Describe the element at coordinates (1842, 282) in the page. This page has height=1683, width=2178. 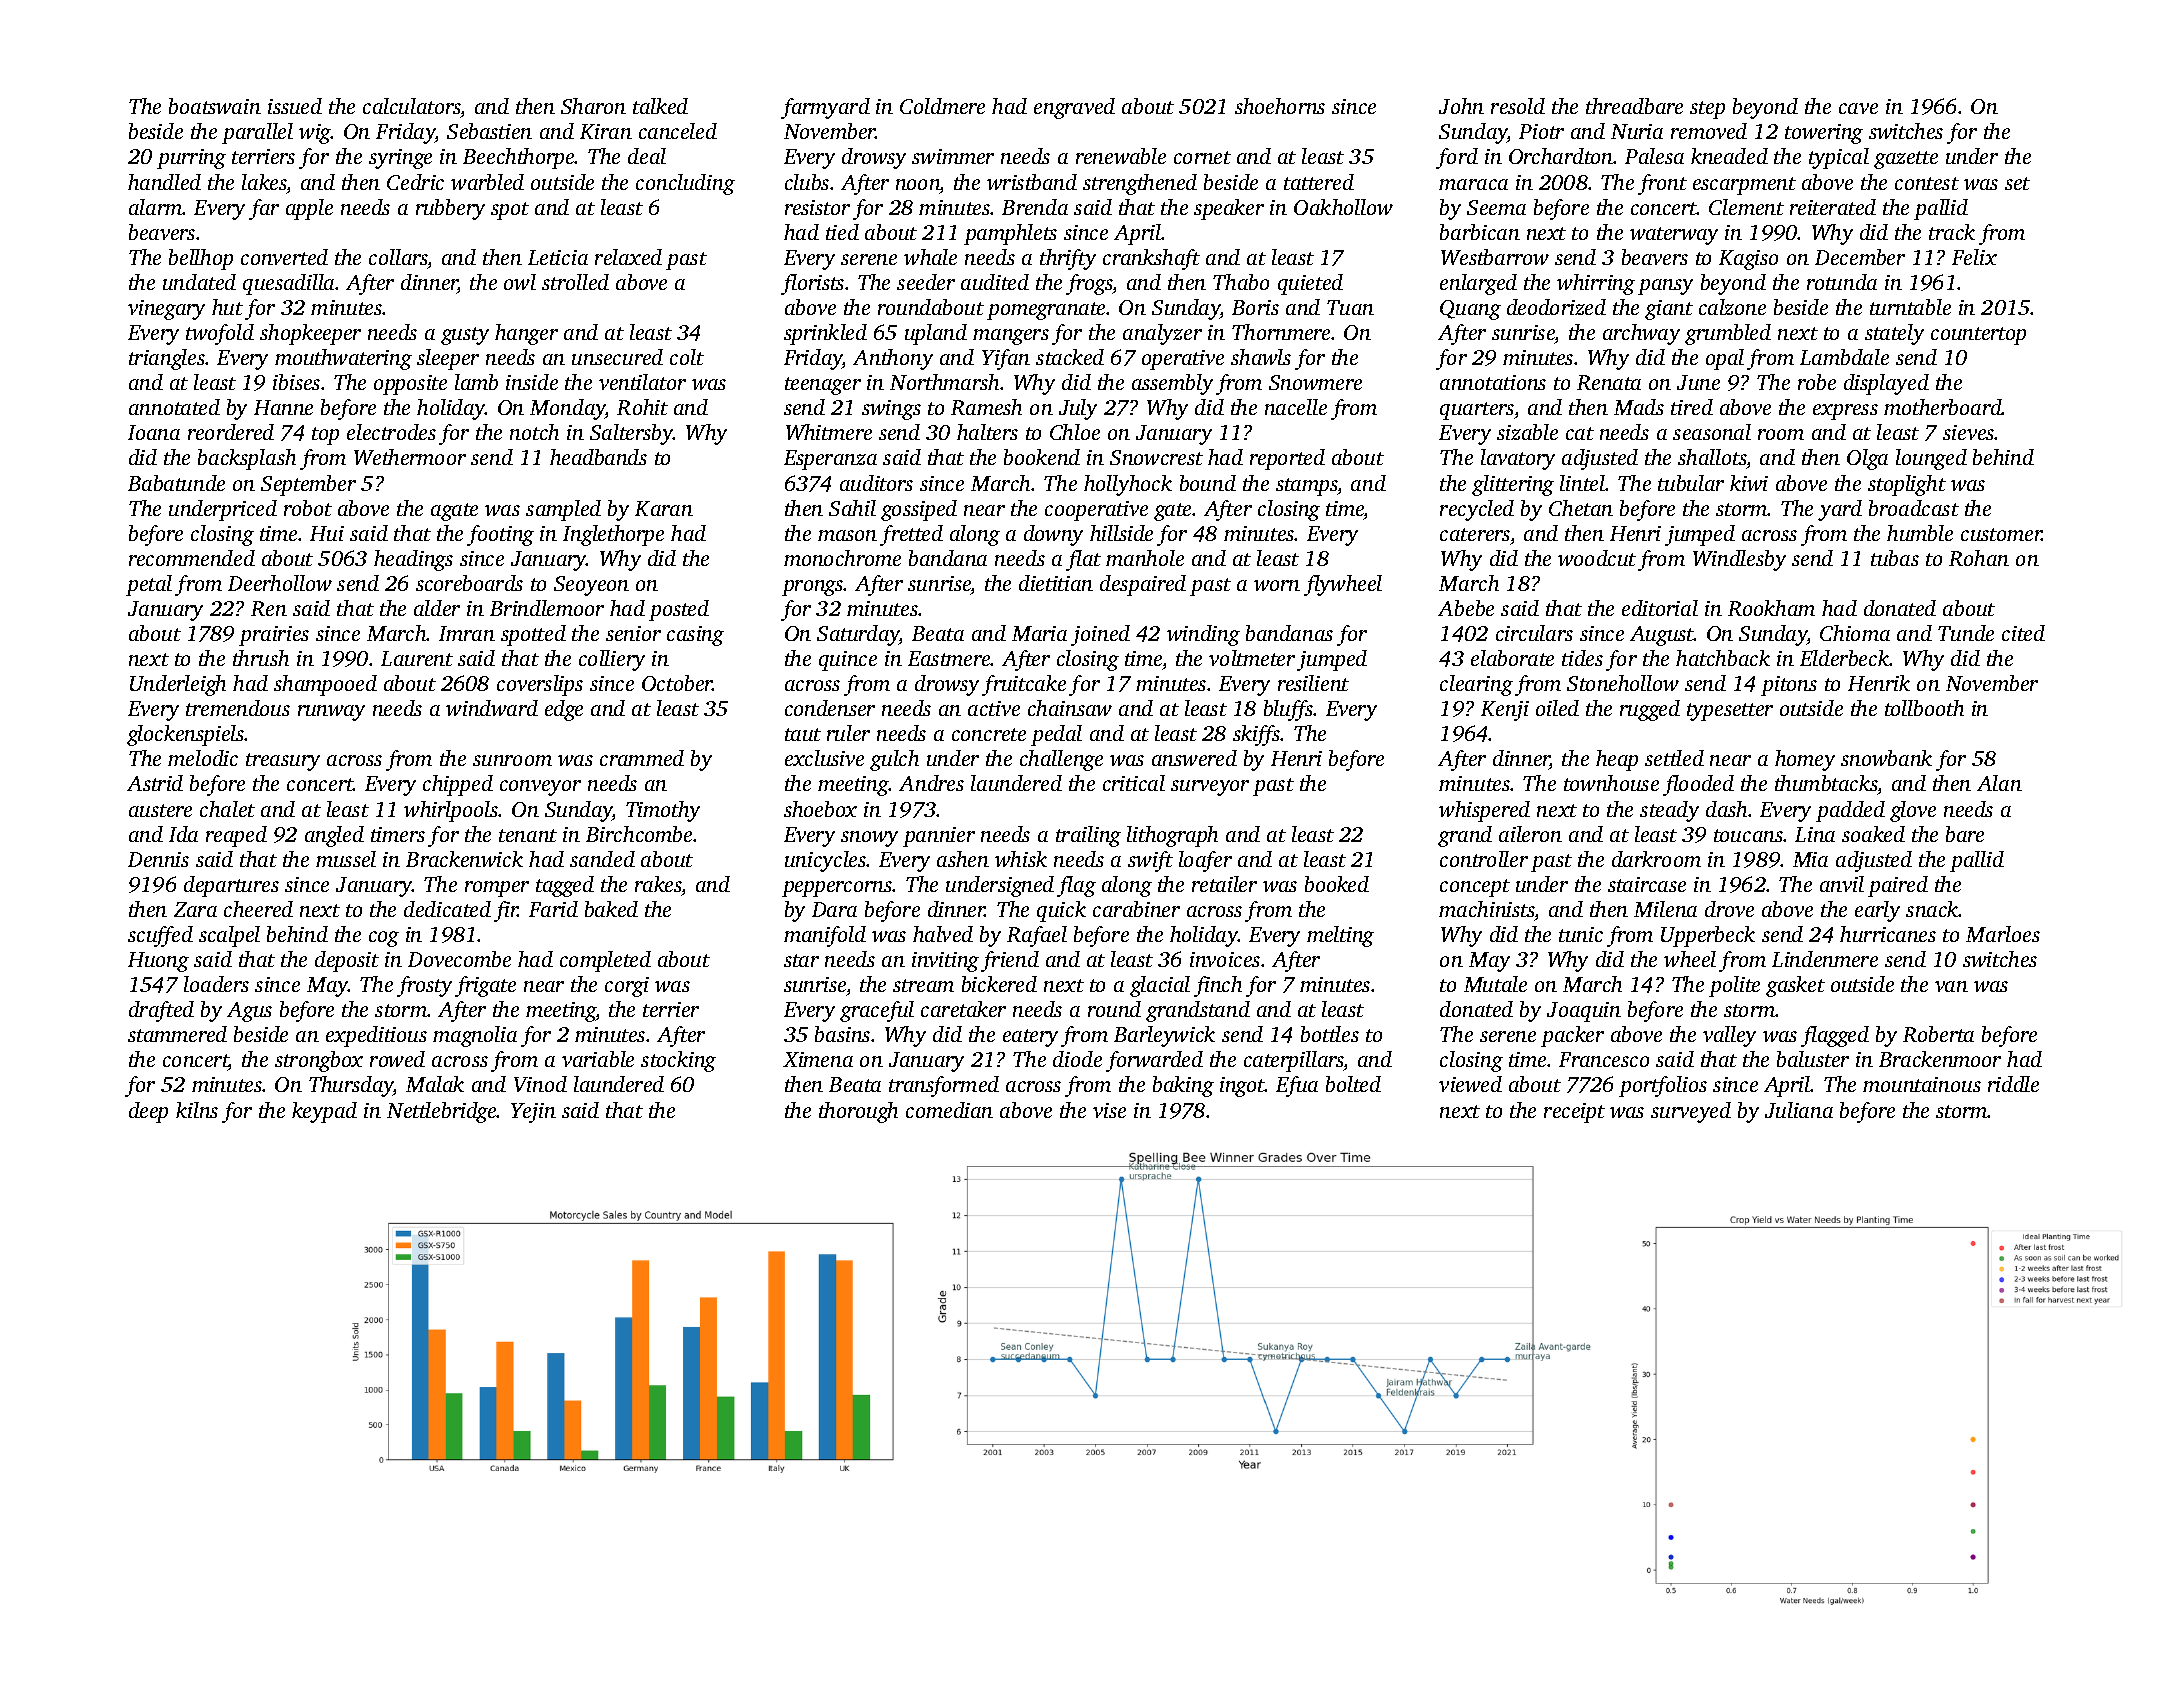
I see `rotunda` at that location.
